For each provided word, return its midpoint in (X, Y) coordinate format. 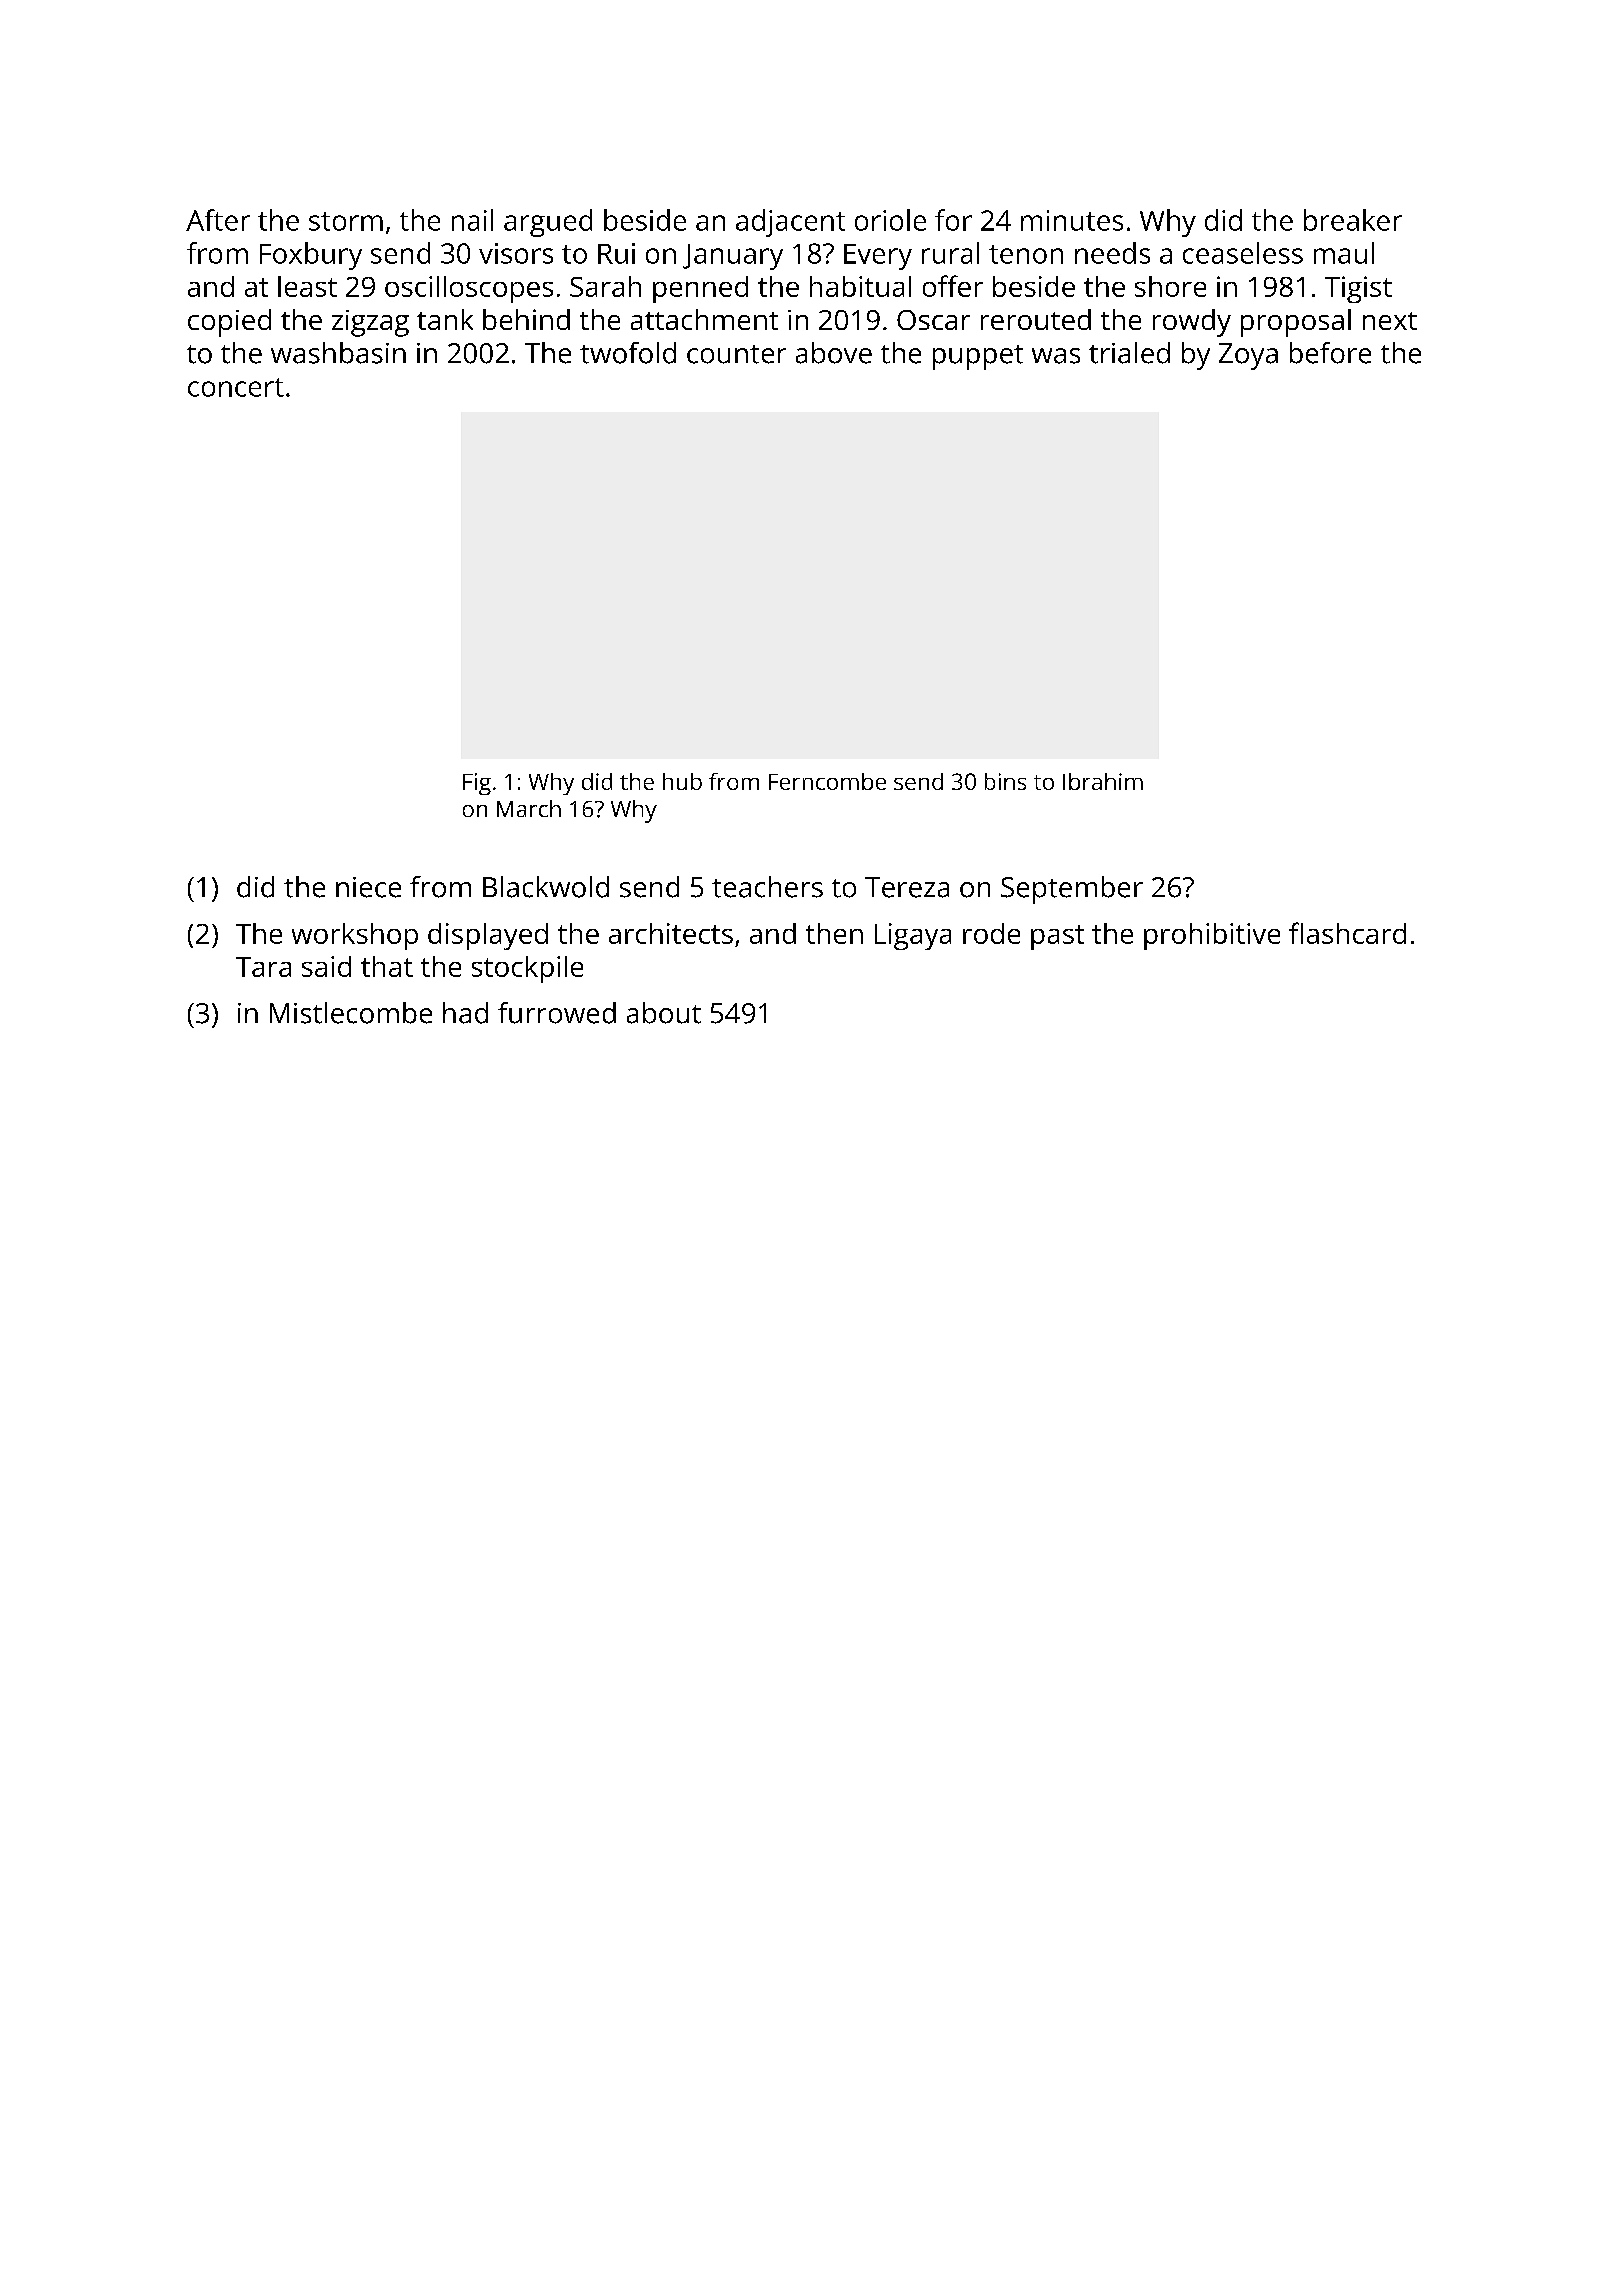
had (465, 1013)
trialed (1129, 353)
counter (736, 354)
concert (236, 387)
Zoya (1248, 356)
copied (229, 323)
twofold (628, 353)
